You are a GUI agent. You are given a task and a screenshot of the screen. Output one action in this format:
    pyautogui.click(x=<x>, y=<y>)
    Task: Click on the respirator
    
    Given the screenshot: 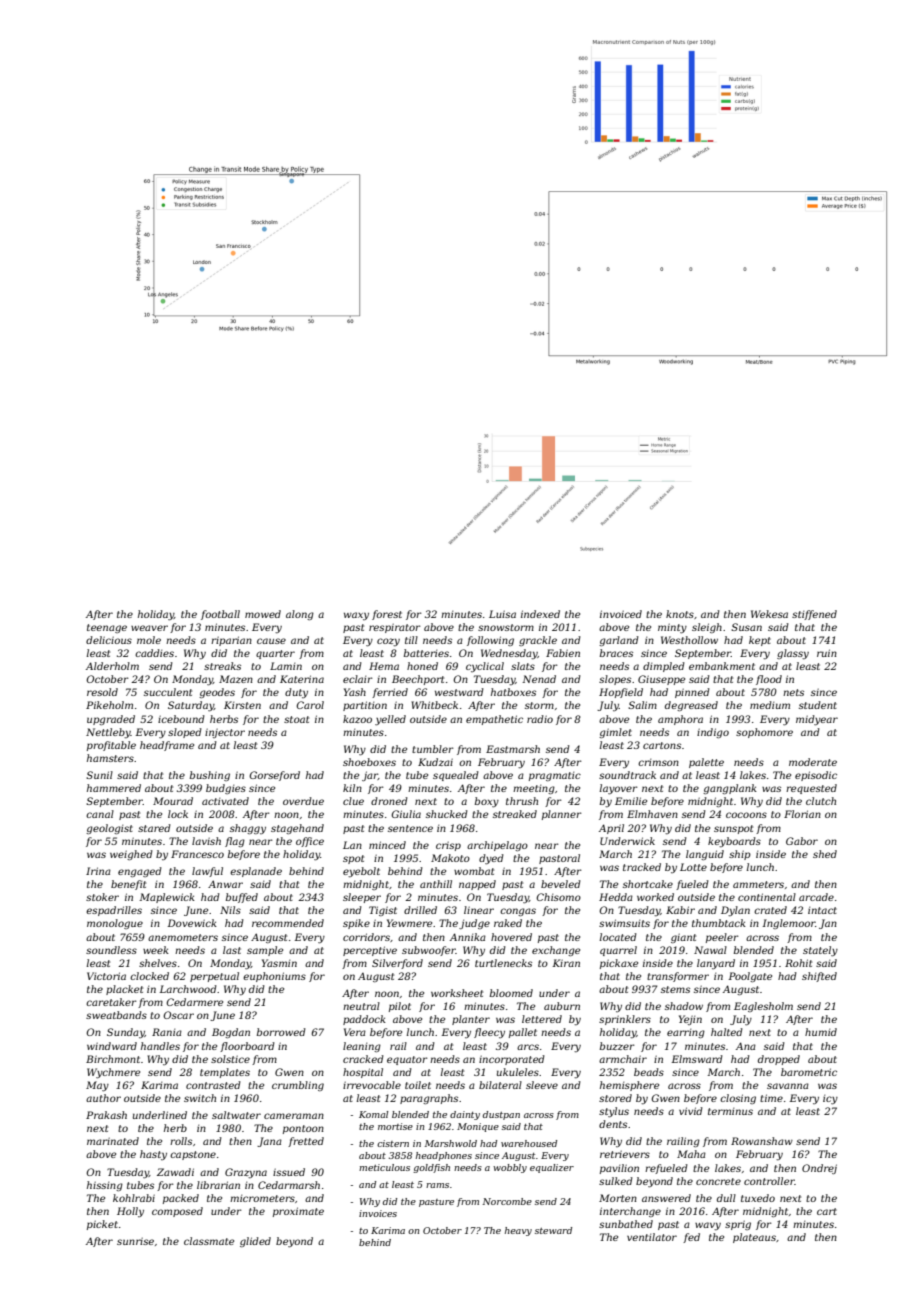 What is the action you would take?
    pyautogui.click(x=395, y=628)
